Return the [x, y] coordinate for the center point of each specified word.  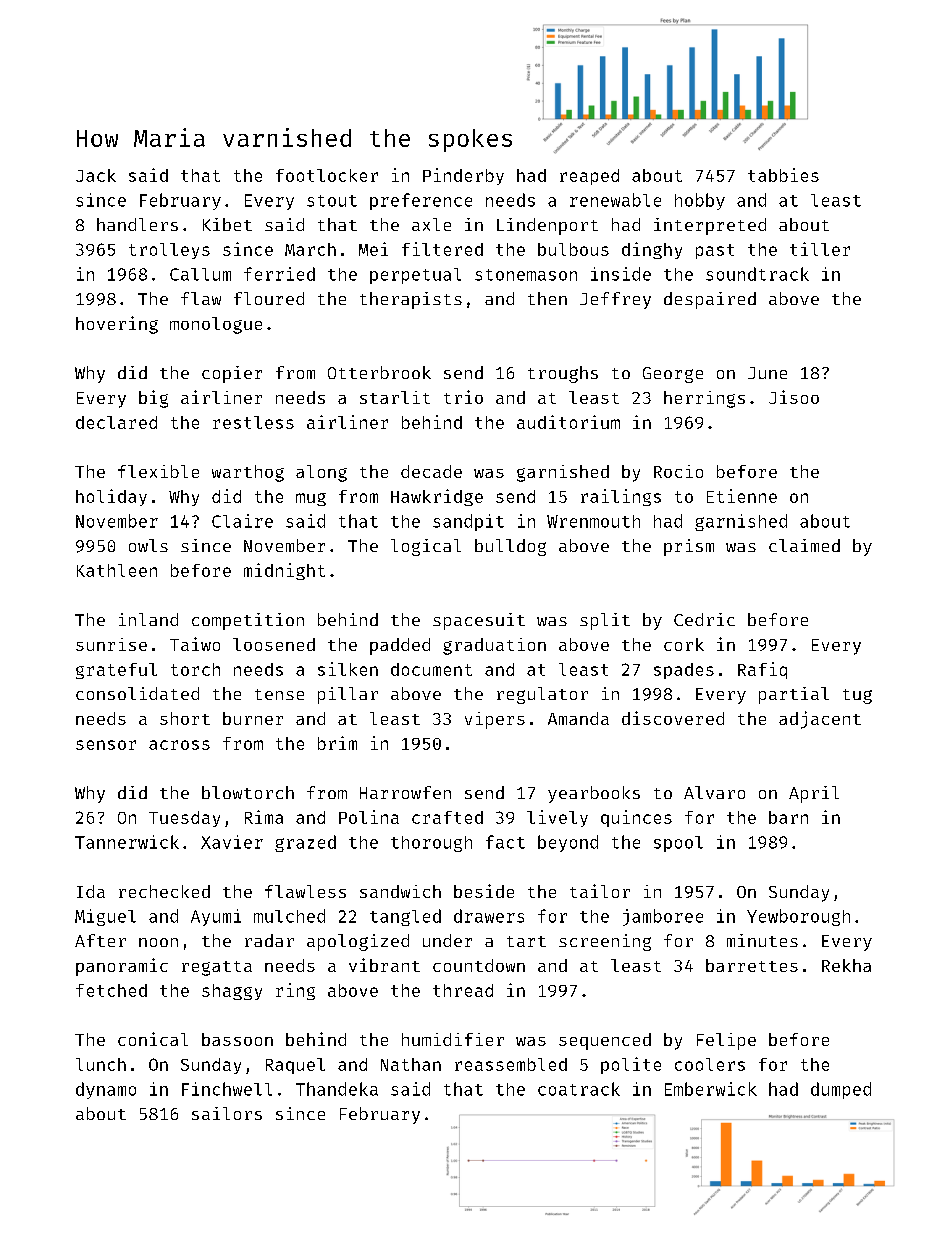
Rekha [846, 965]
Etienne [742, 496]
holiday [111, 497]
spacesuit [479, 621]
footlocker [327, 175]
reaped [589, 177]
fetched [111, 990]
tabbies [783, 175]
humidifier [453, 1039]
